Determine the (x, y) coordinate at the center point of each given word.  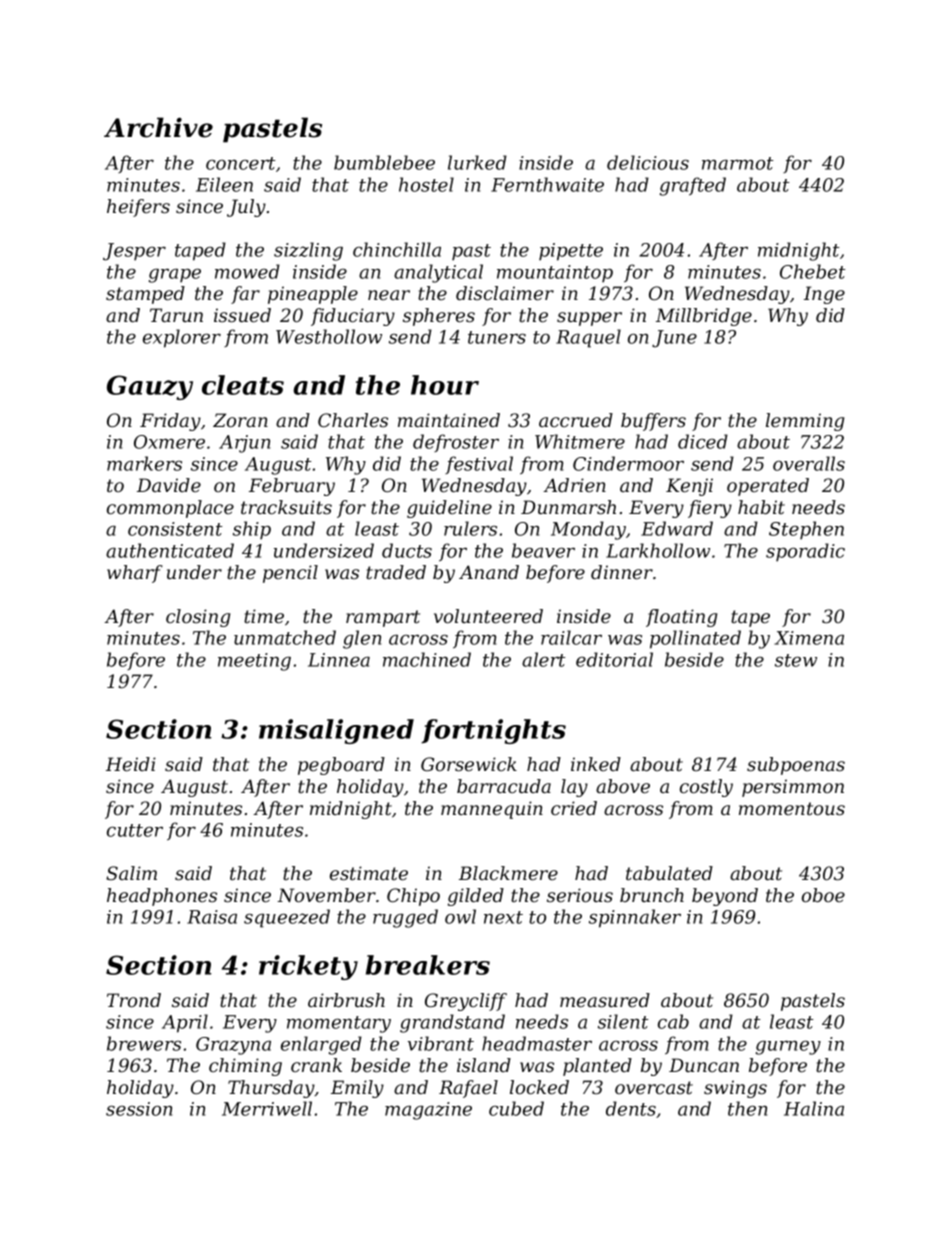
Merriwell (267, 1108)
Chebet (813, 271)
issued (242, 315)
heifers (138, 208)
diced (703, 441)
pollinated (695, 639)
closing (198, 618)
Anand (489, 572)
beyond (725, 897)
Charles (353, 420)
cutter (135, 830)
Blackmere (508, 873)
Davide (169, 485)
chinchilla (397, 249)
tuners (497, 337)
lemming (805, 422)
